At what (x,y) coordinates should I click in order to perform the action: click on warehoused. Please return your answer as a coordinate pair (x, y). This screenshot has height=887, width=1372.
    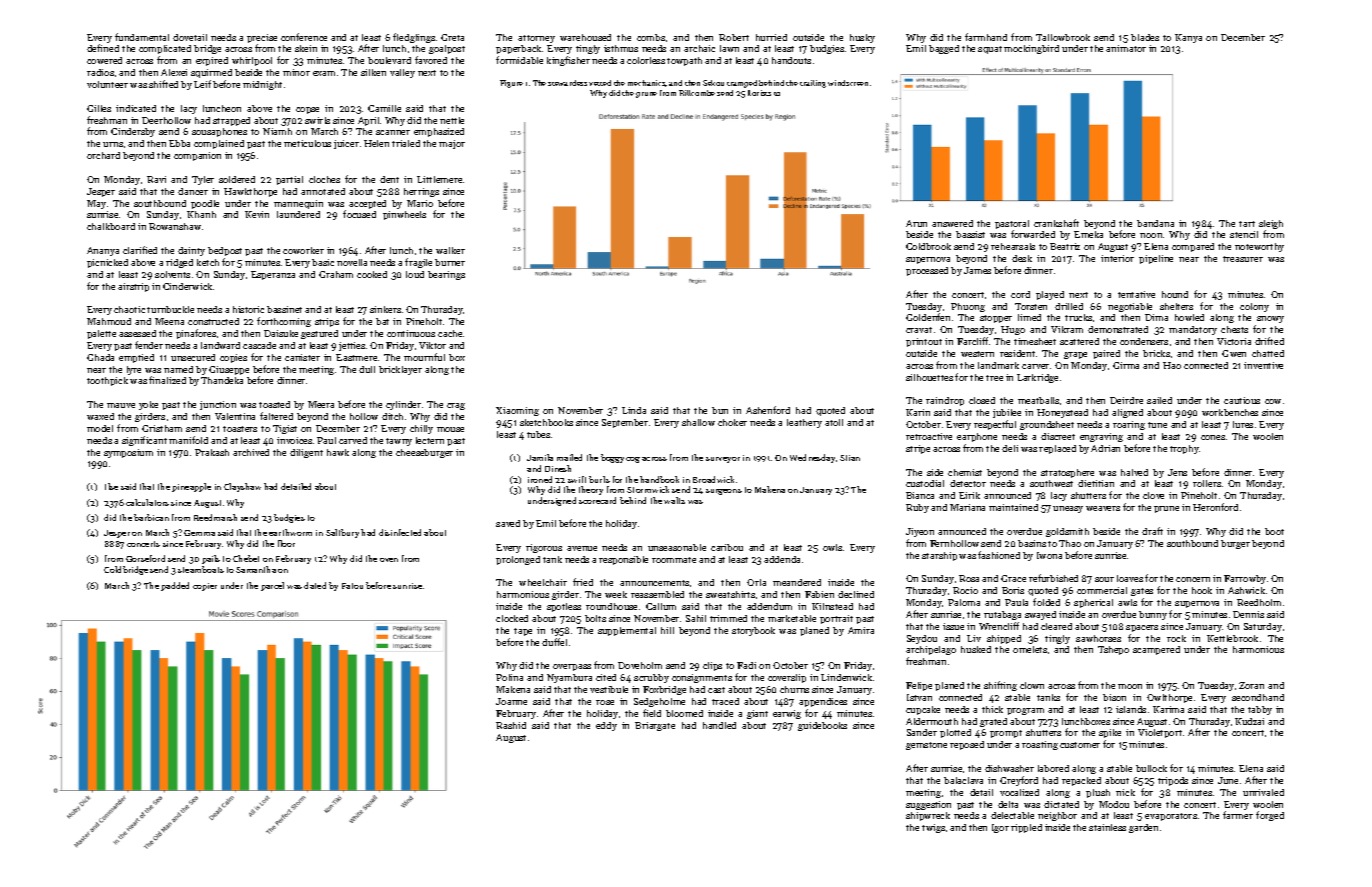
    Looking at the image, I should click on (585, 37).
